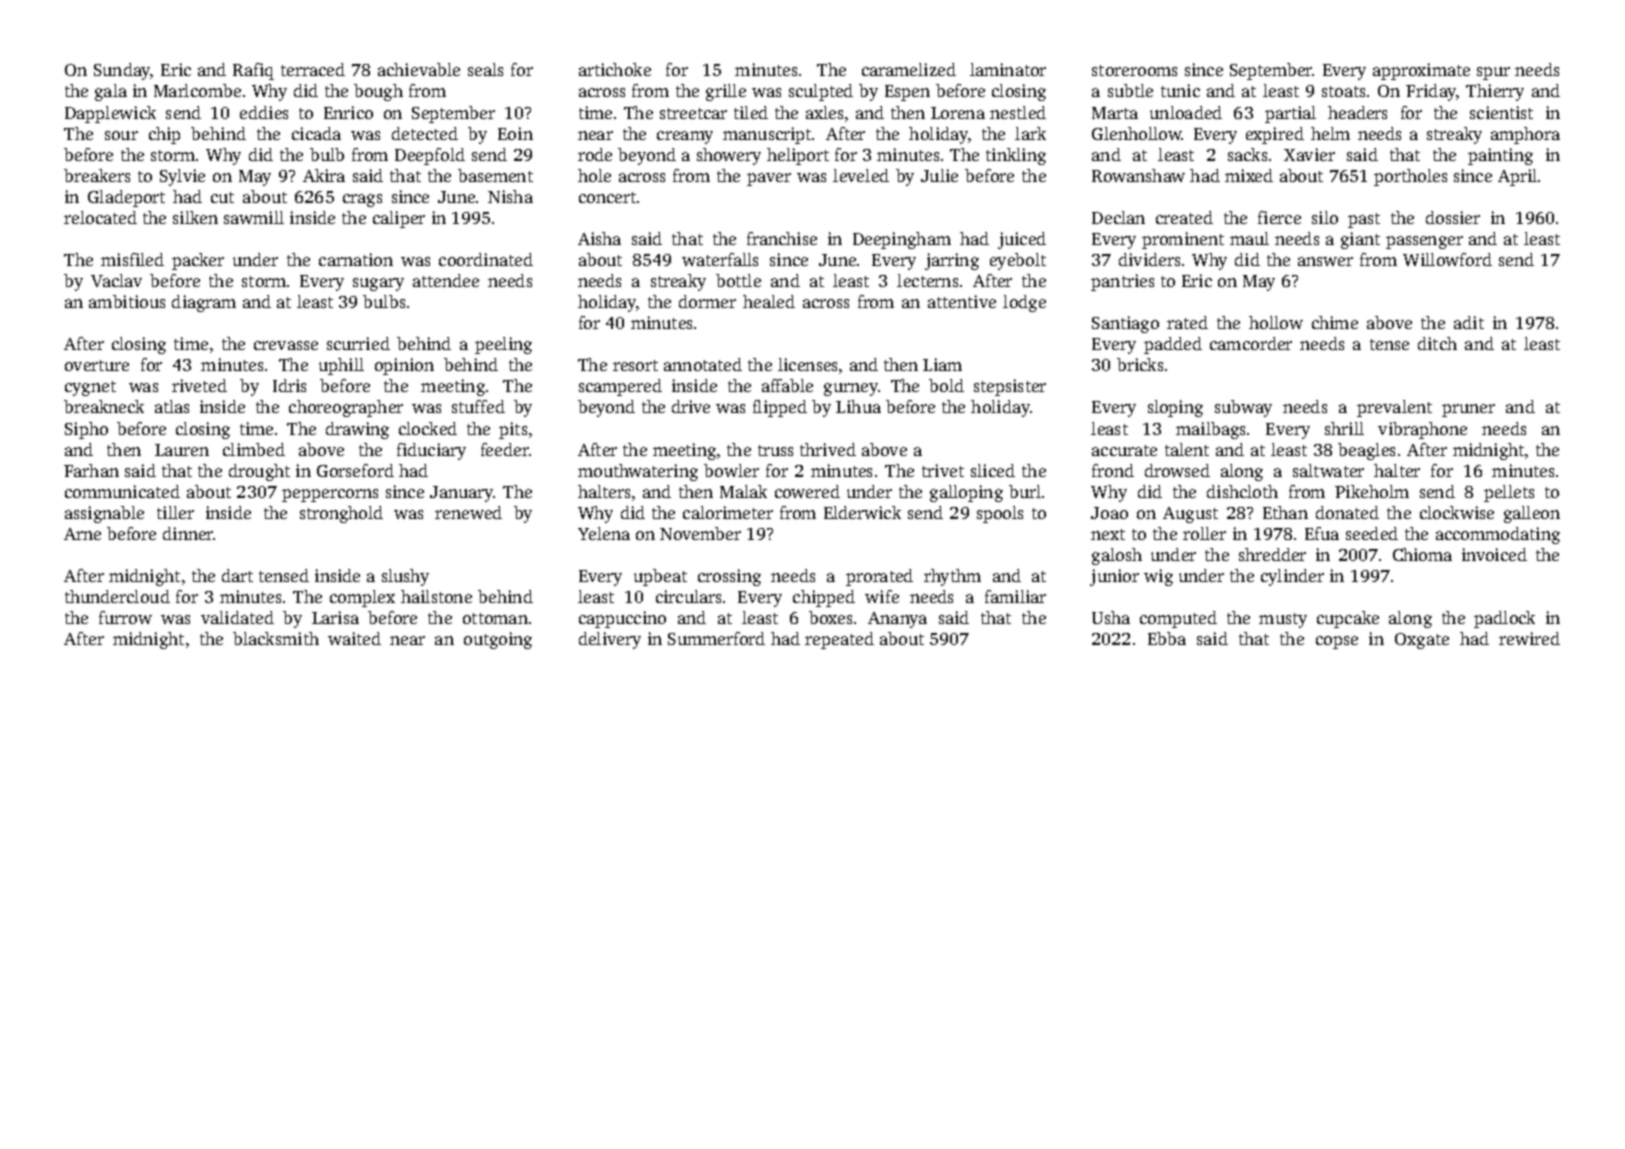  I want to click on misfiled, so click(132, 259).
